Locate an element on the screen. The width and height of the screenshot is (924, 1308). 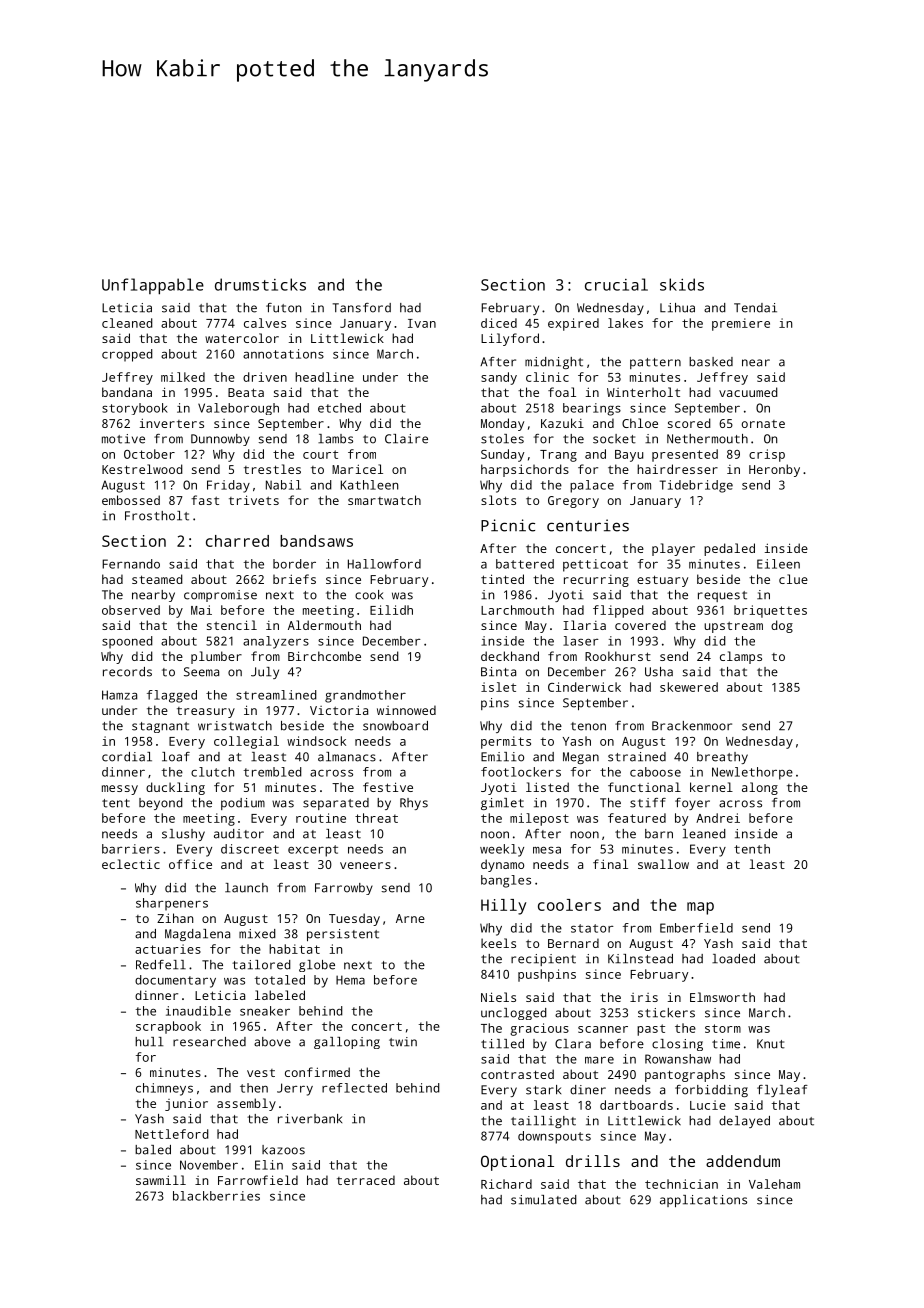
Tansford is located at coordinates (362, 308).
